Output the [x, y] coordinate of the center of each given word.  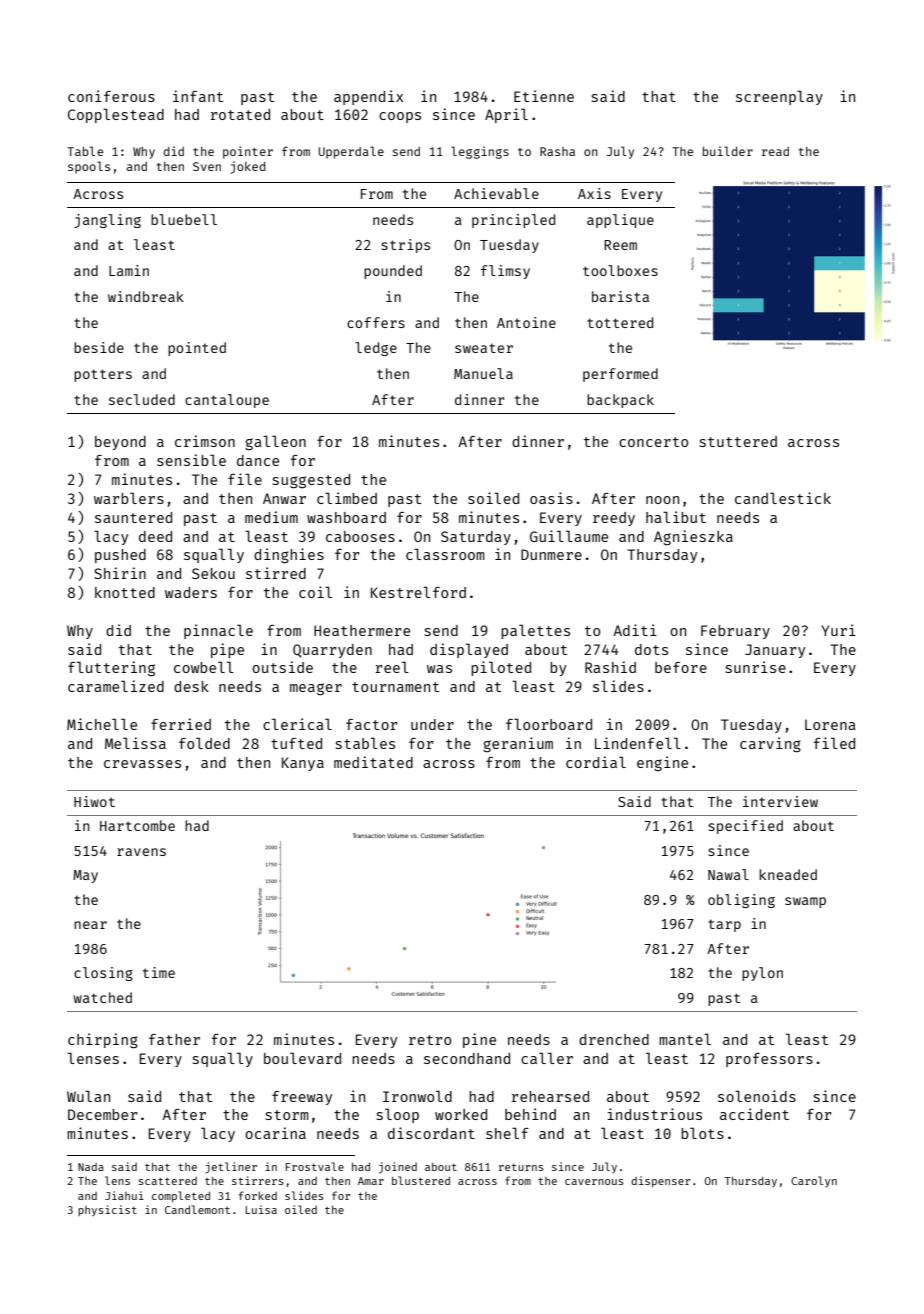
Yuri [838, 630]
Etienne [544, 96]
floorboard [549, 724]
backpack [620, 401]
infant [198, 96]
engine [662, 764]
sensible [191, 460]
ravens [141, 852]
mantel [685, 1039]
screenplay [779, 97]
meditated [373, 762]
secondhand [467, 1058]
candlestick [783, 498]
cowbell [204, 667]
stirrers [258, 1180]
